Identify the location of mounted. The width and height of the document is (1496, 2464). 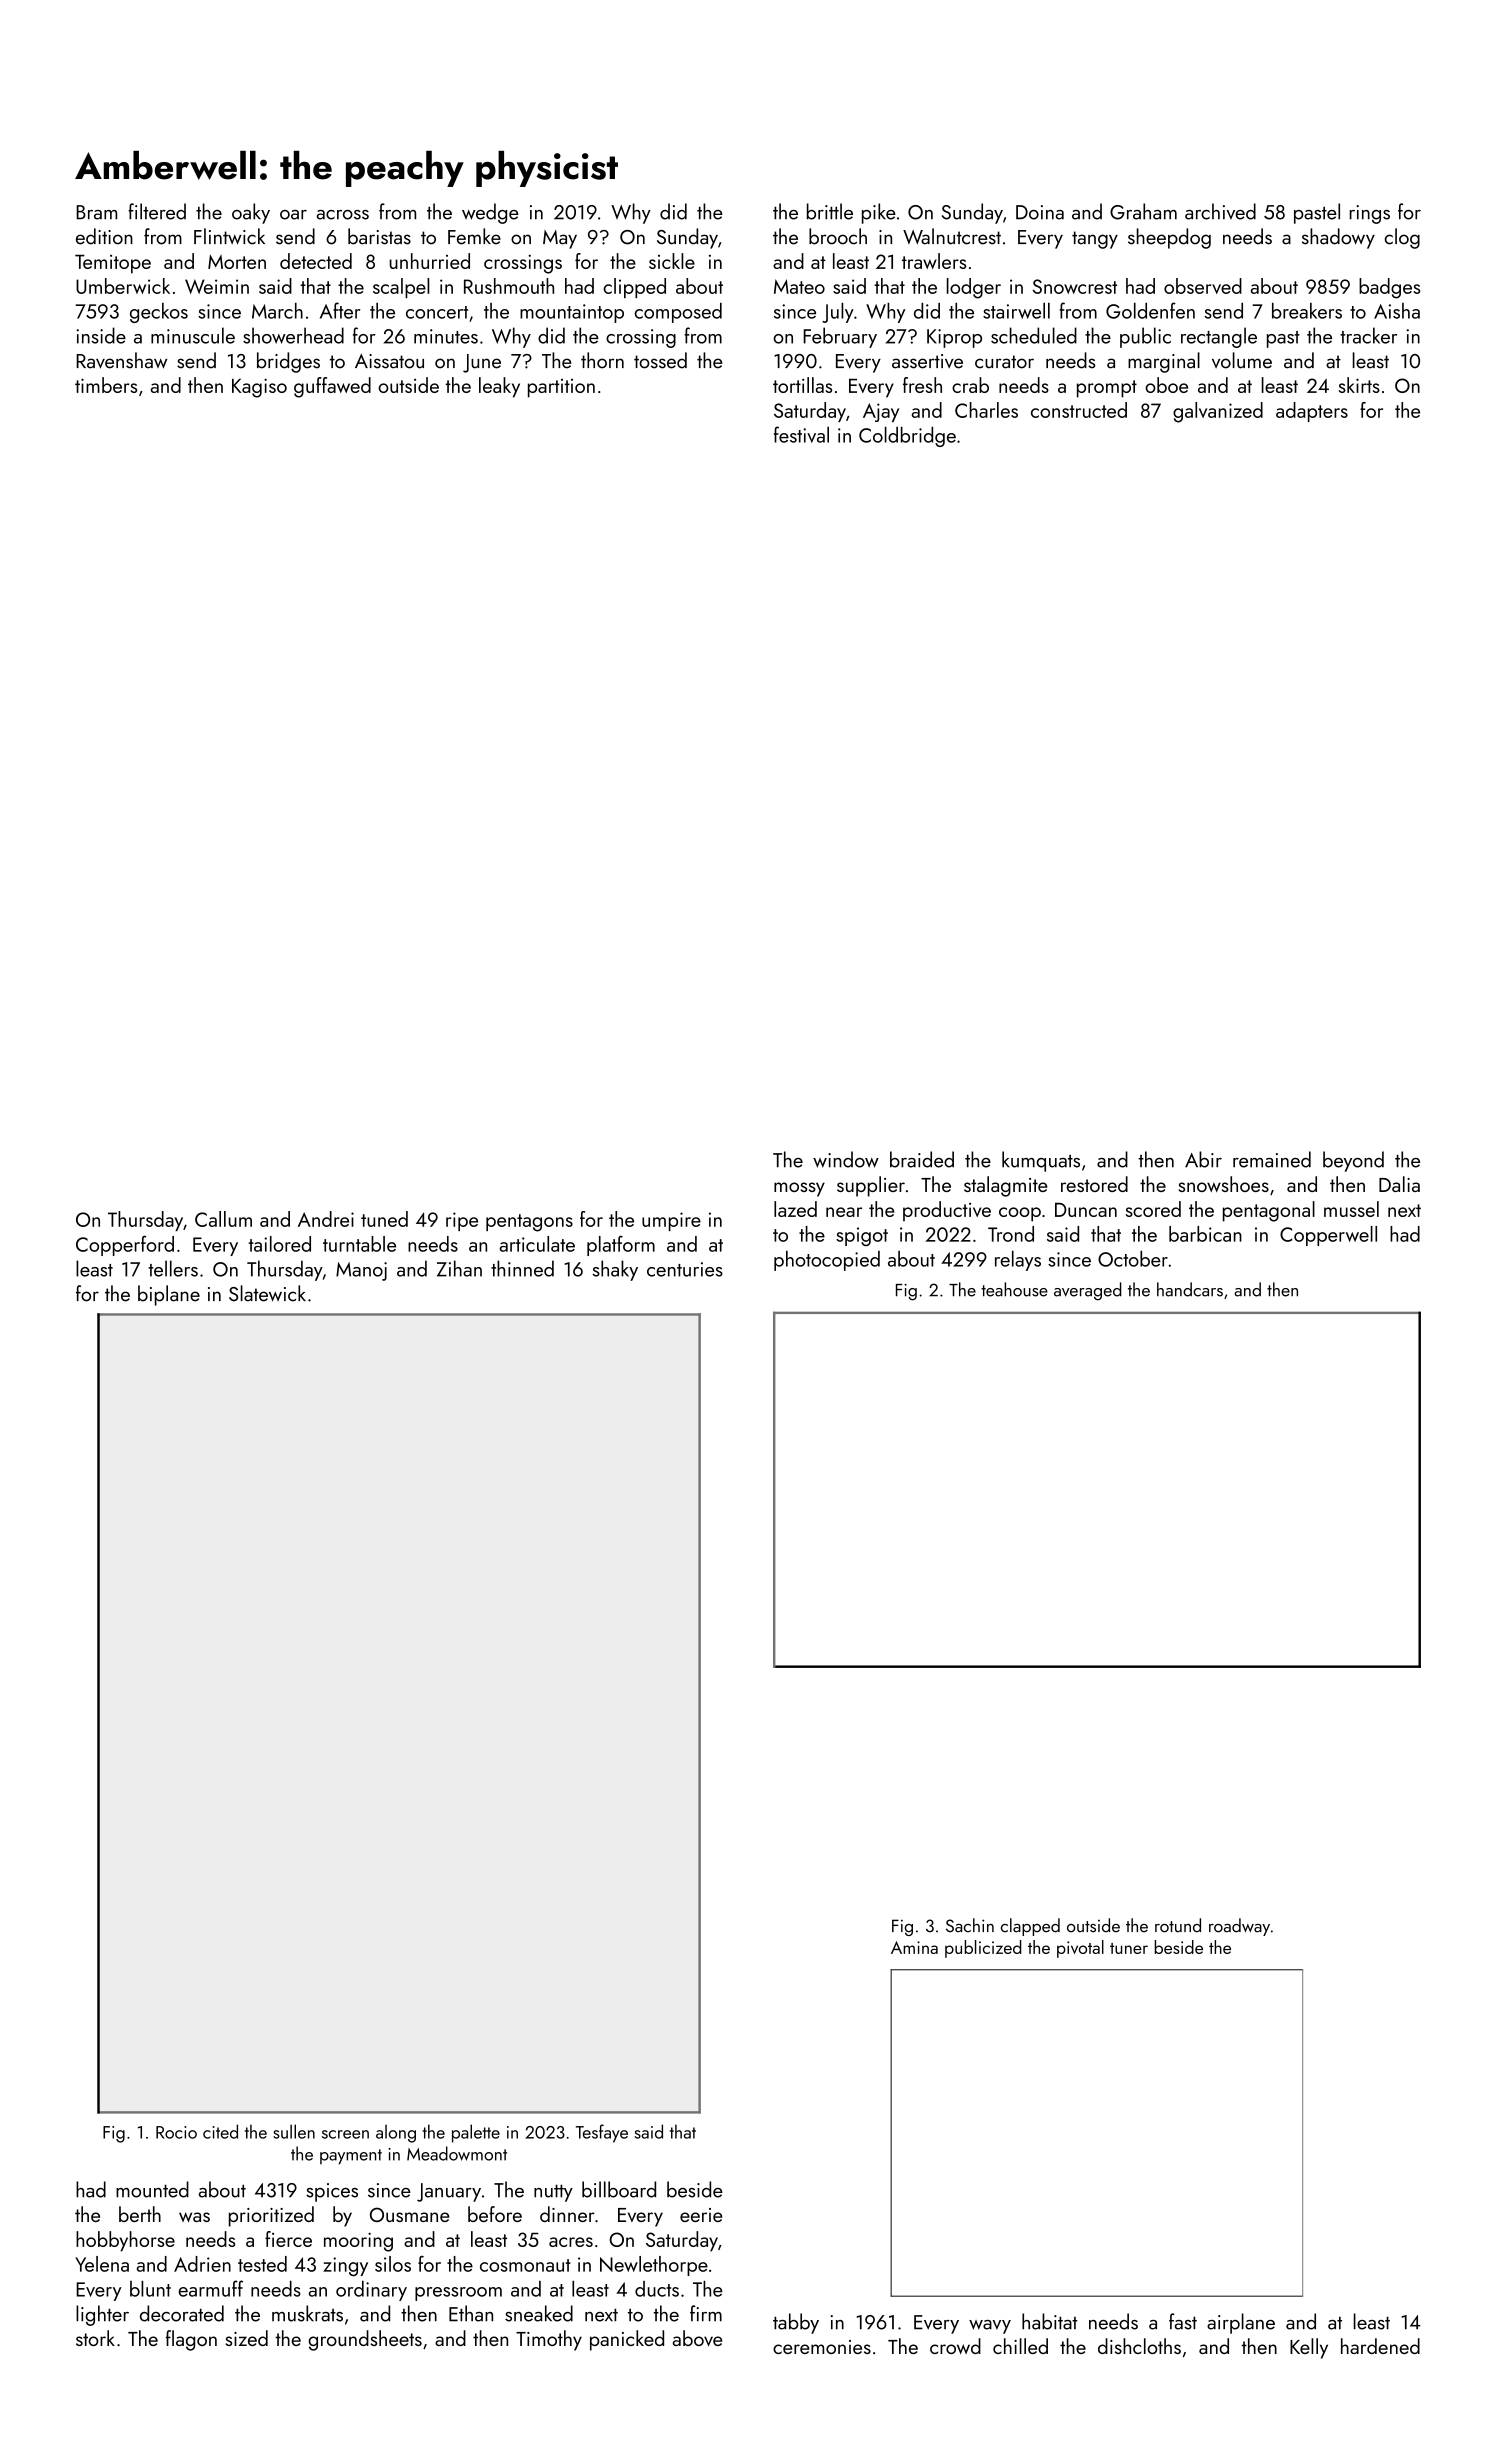
(152, 2189).
